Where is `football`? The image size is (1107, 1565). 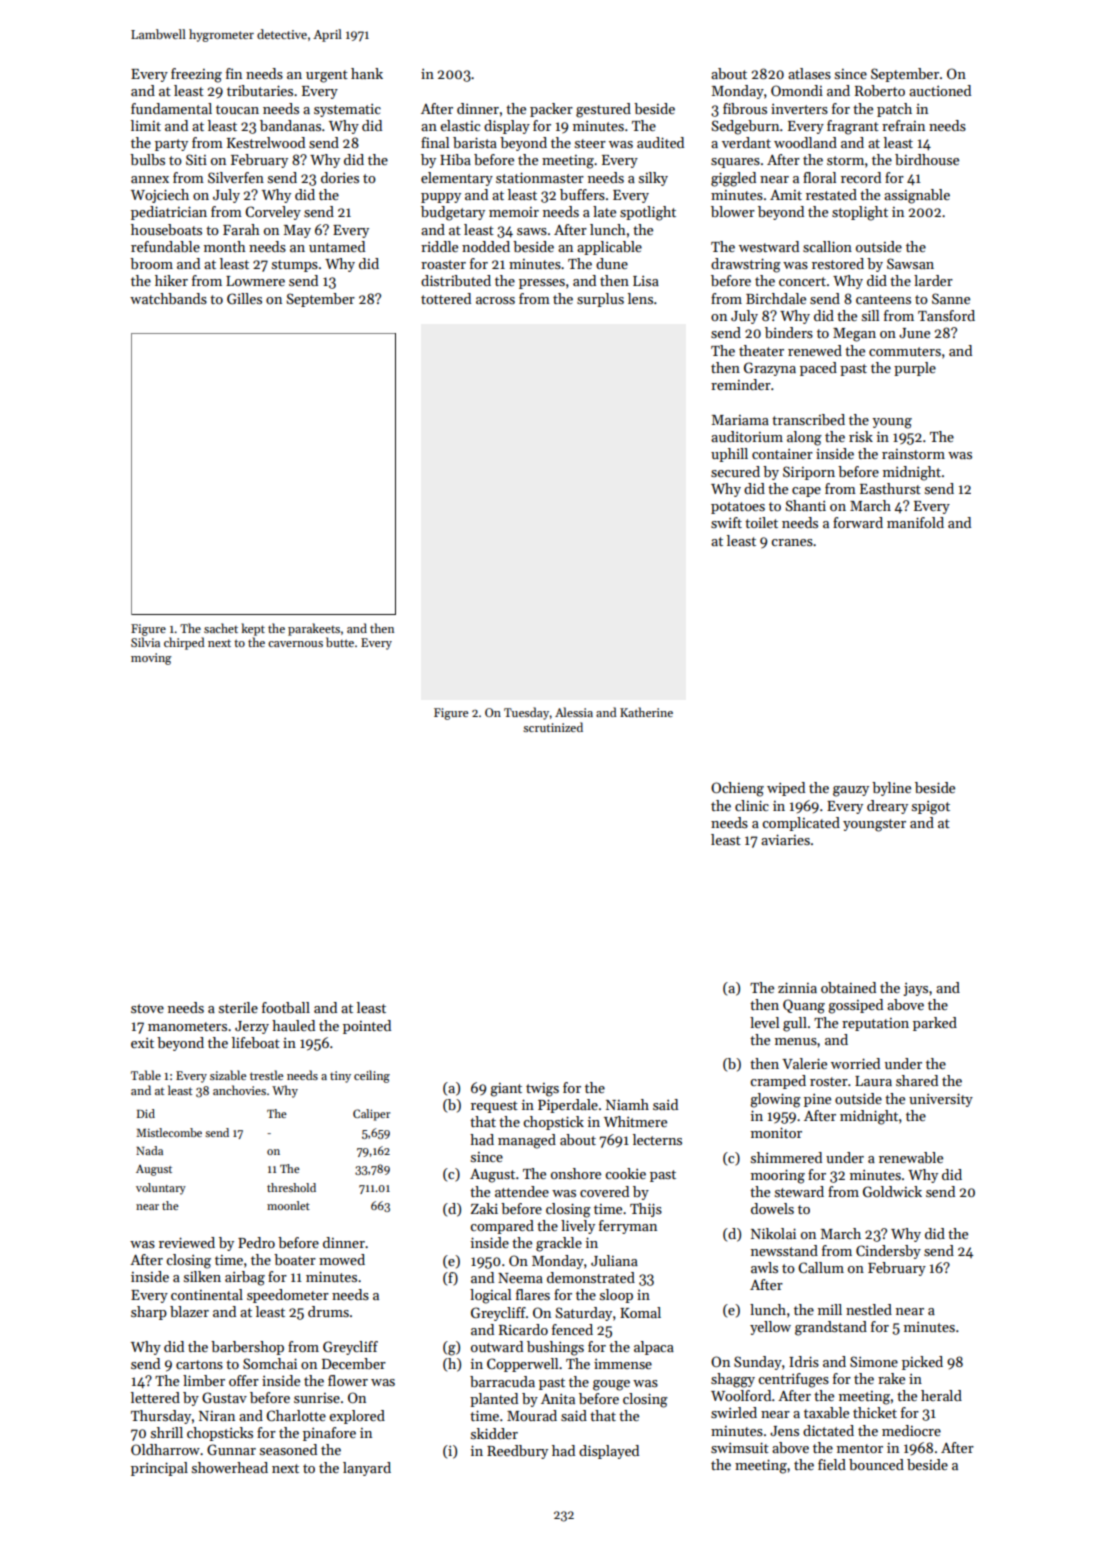
football is located at coordinates (286, 1007).
